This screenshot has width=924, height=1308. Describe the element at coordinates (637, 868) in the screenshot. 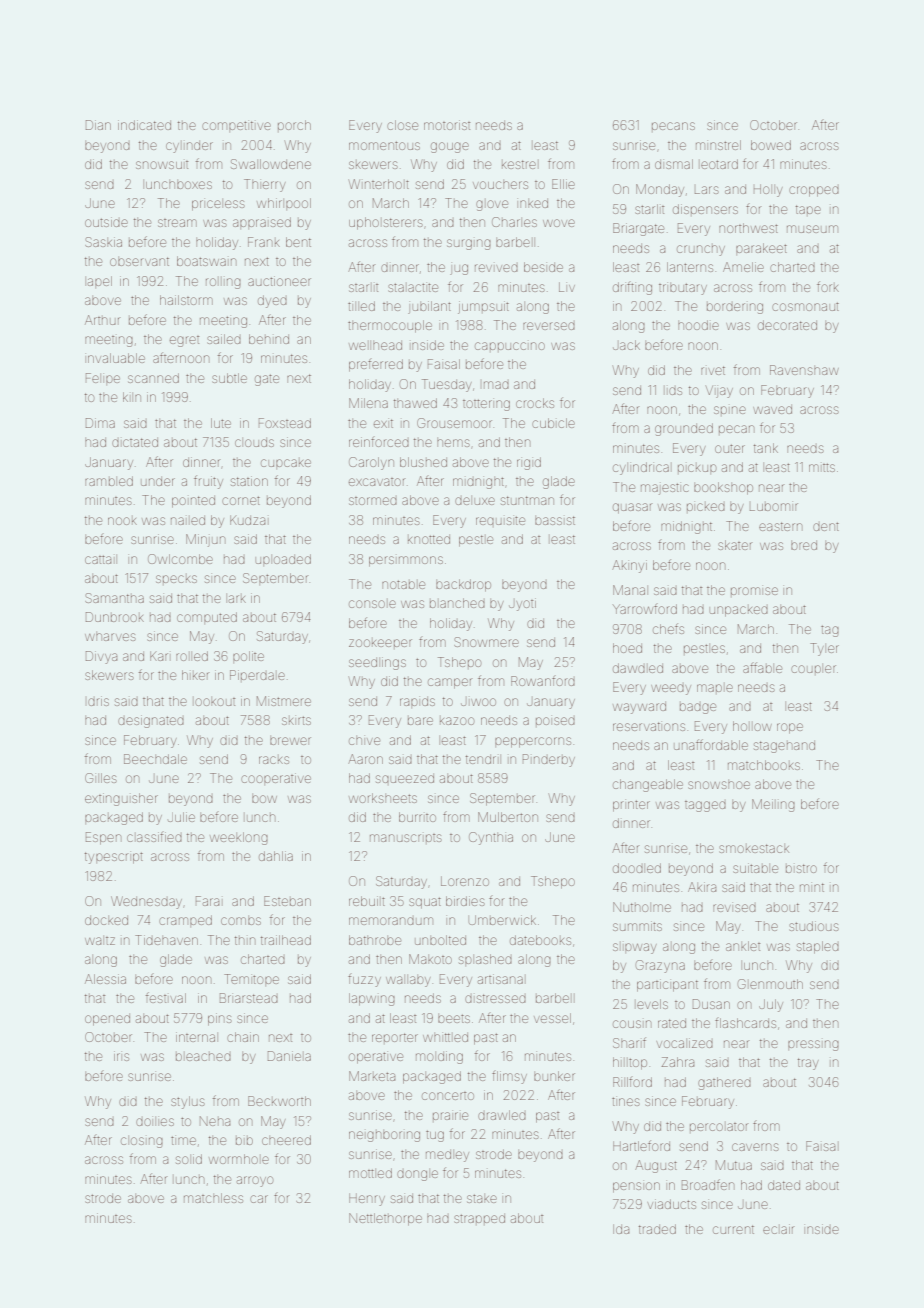

I see `doodled` at that location.
